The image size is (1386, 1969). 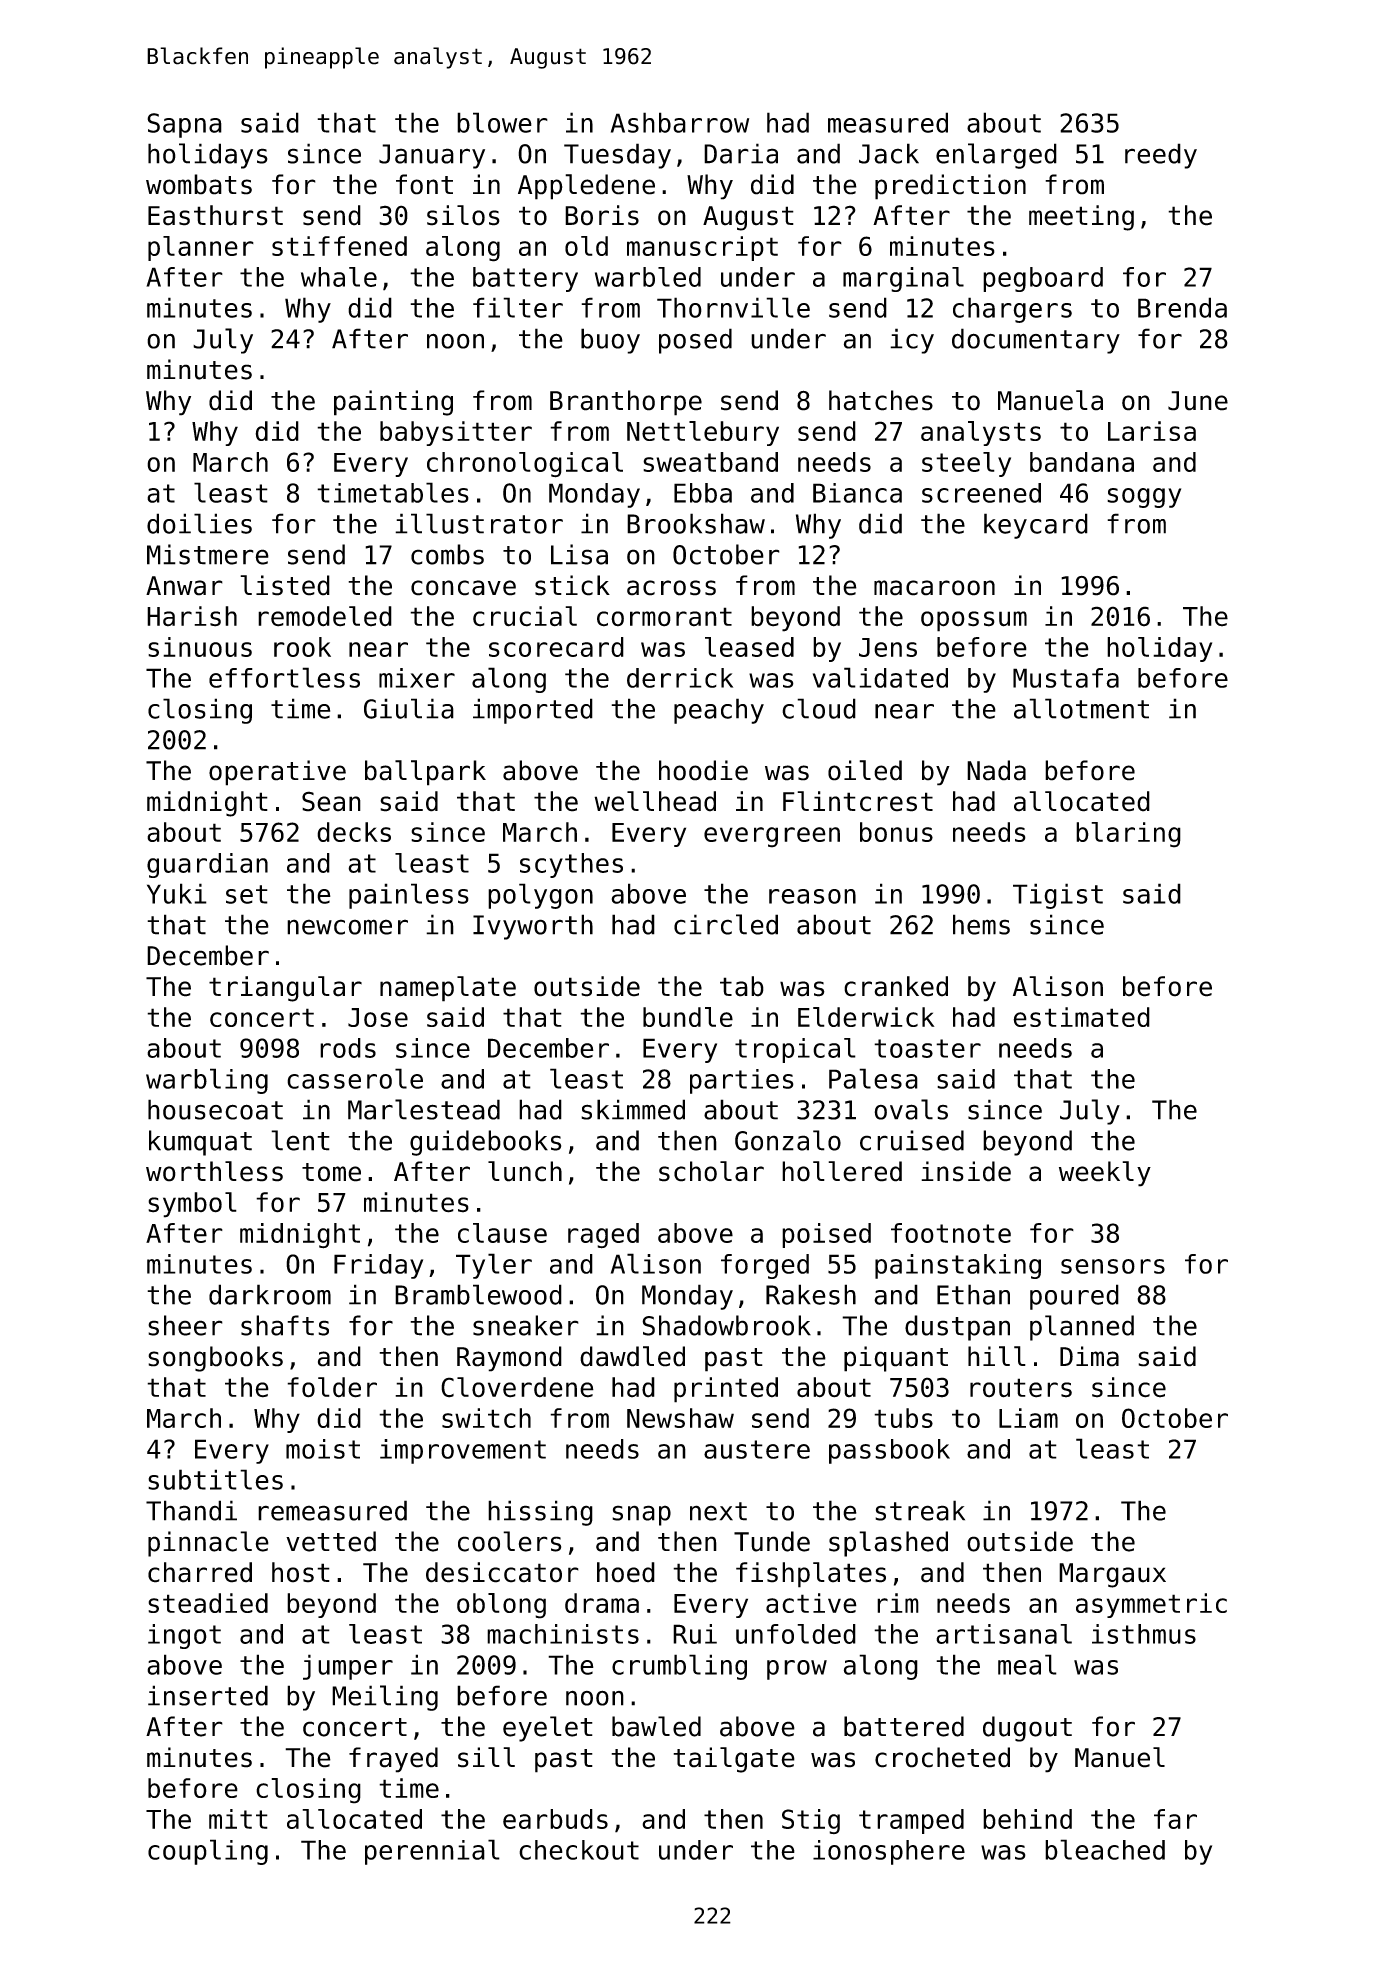 I want to click on wombats, so click(x=199, y=184).
